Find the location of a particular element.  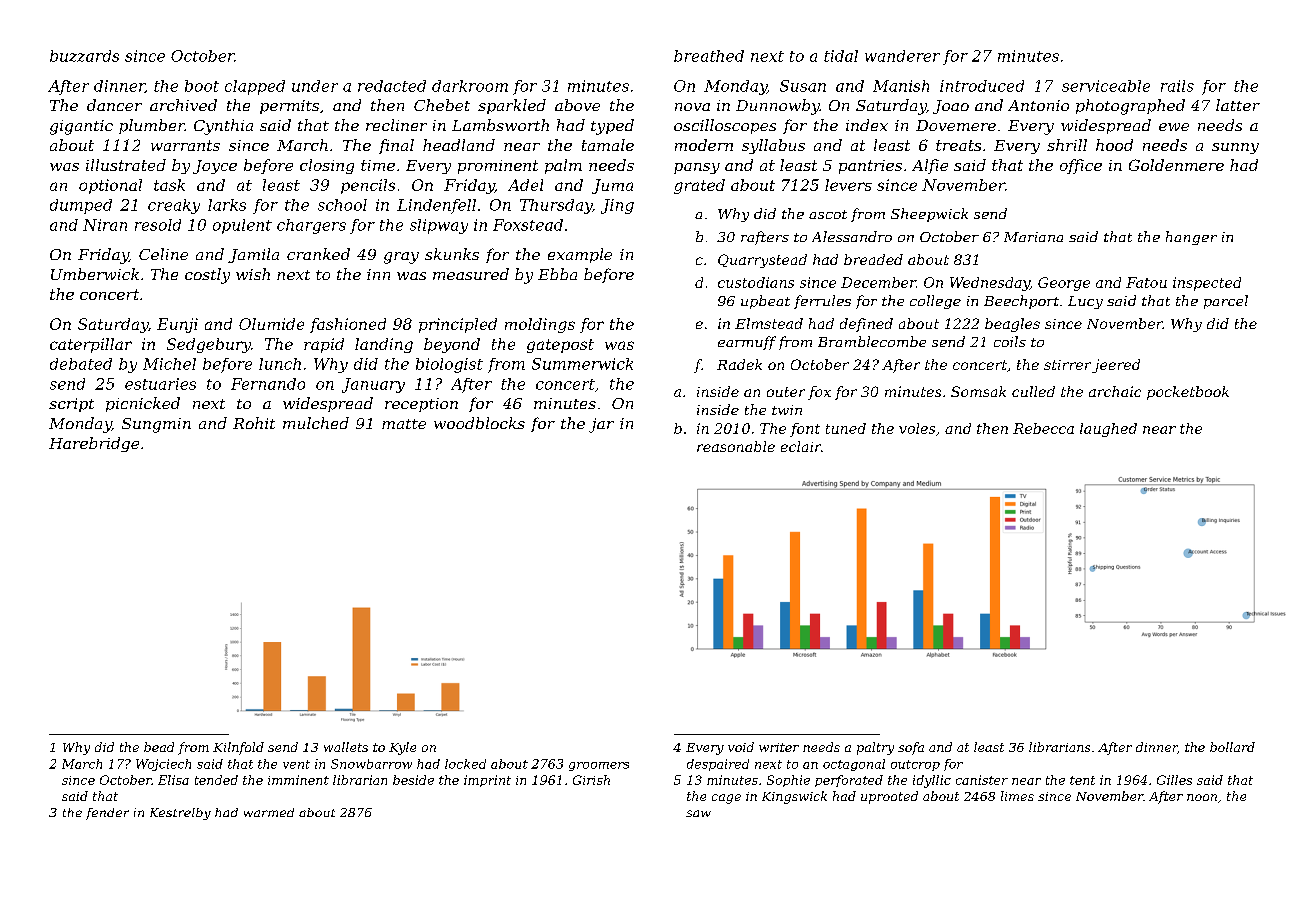

ascot is located at coordinates (828, 214).
